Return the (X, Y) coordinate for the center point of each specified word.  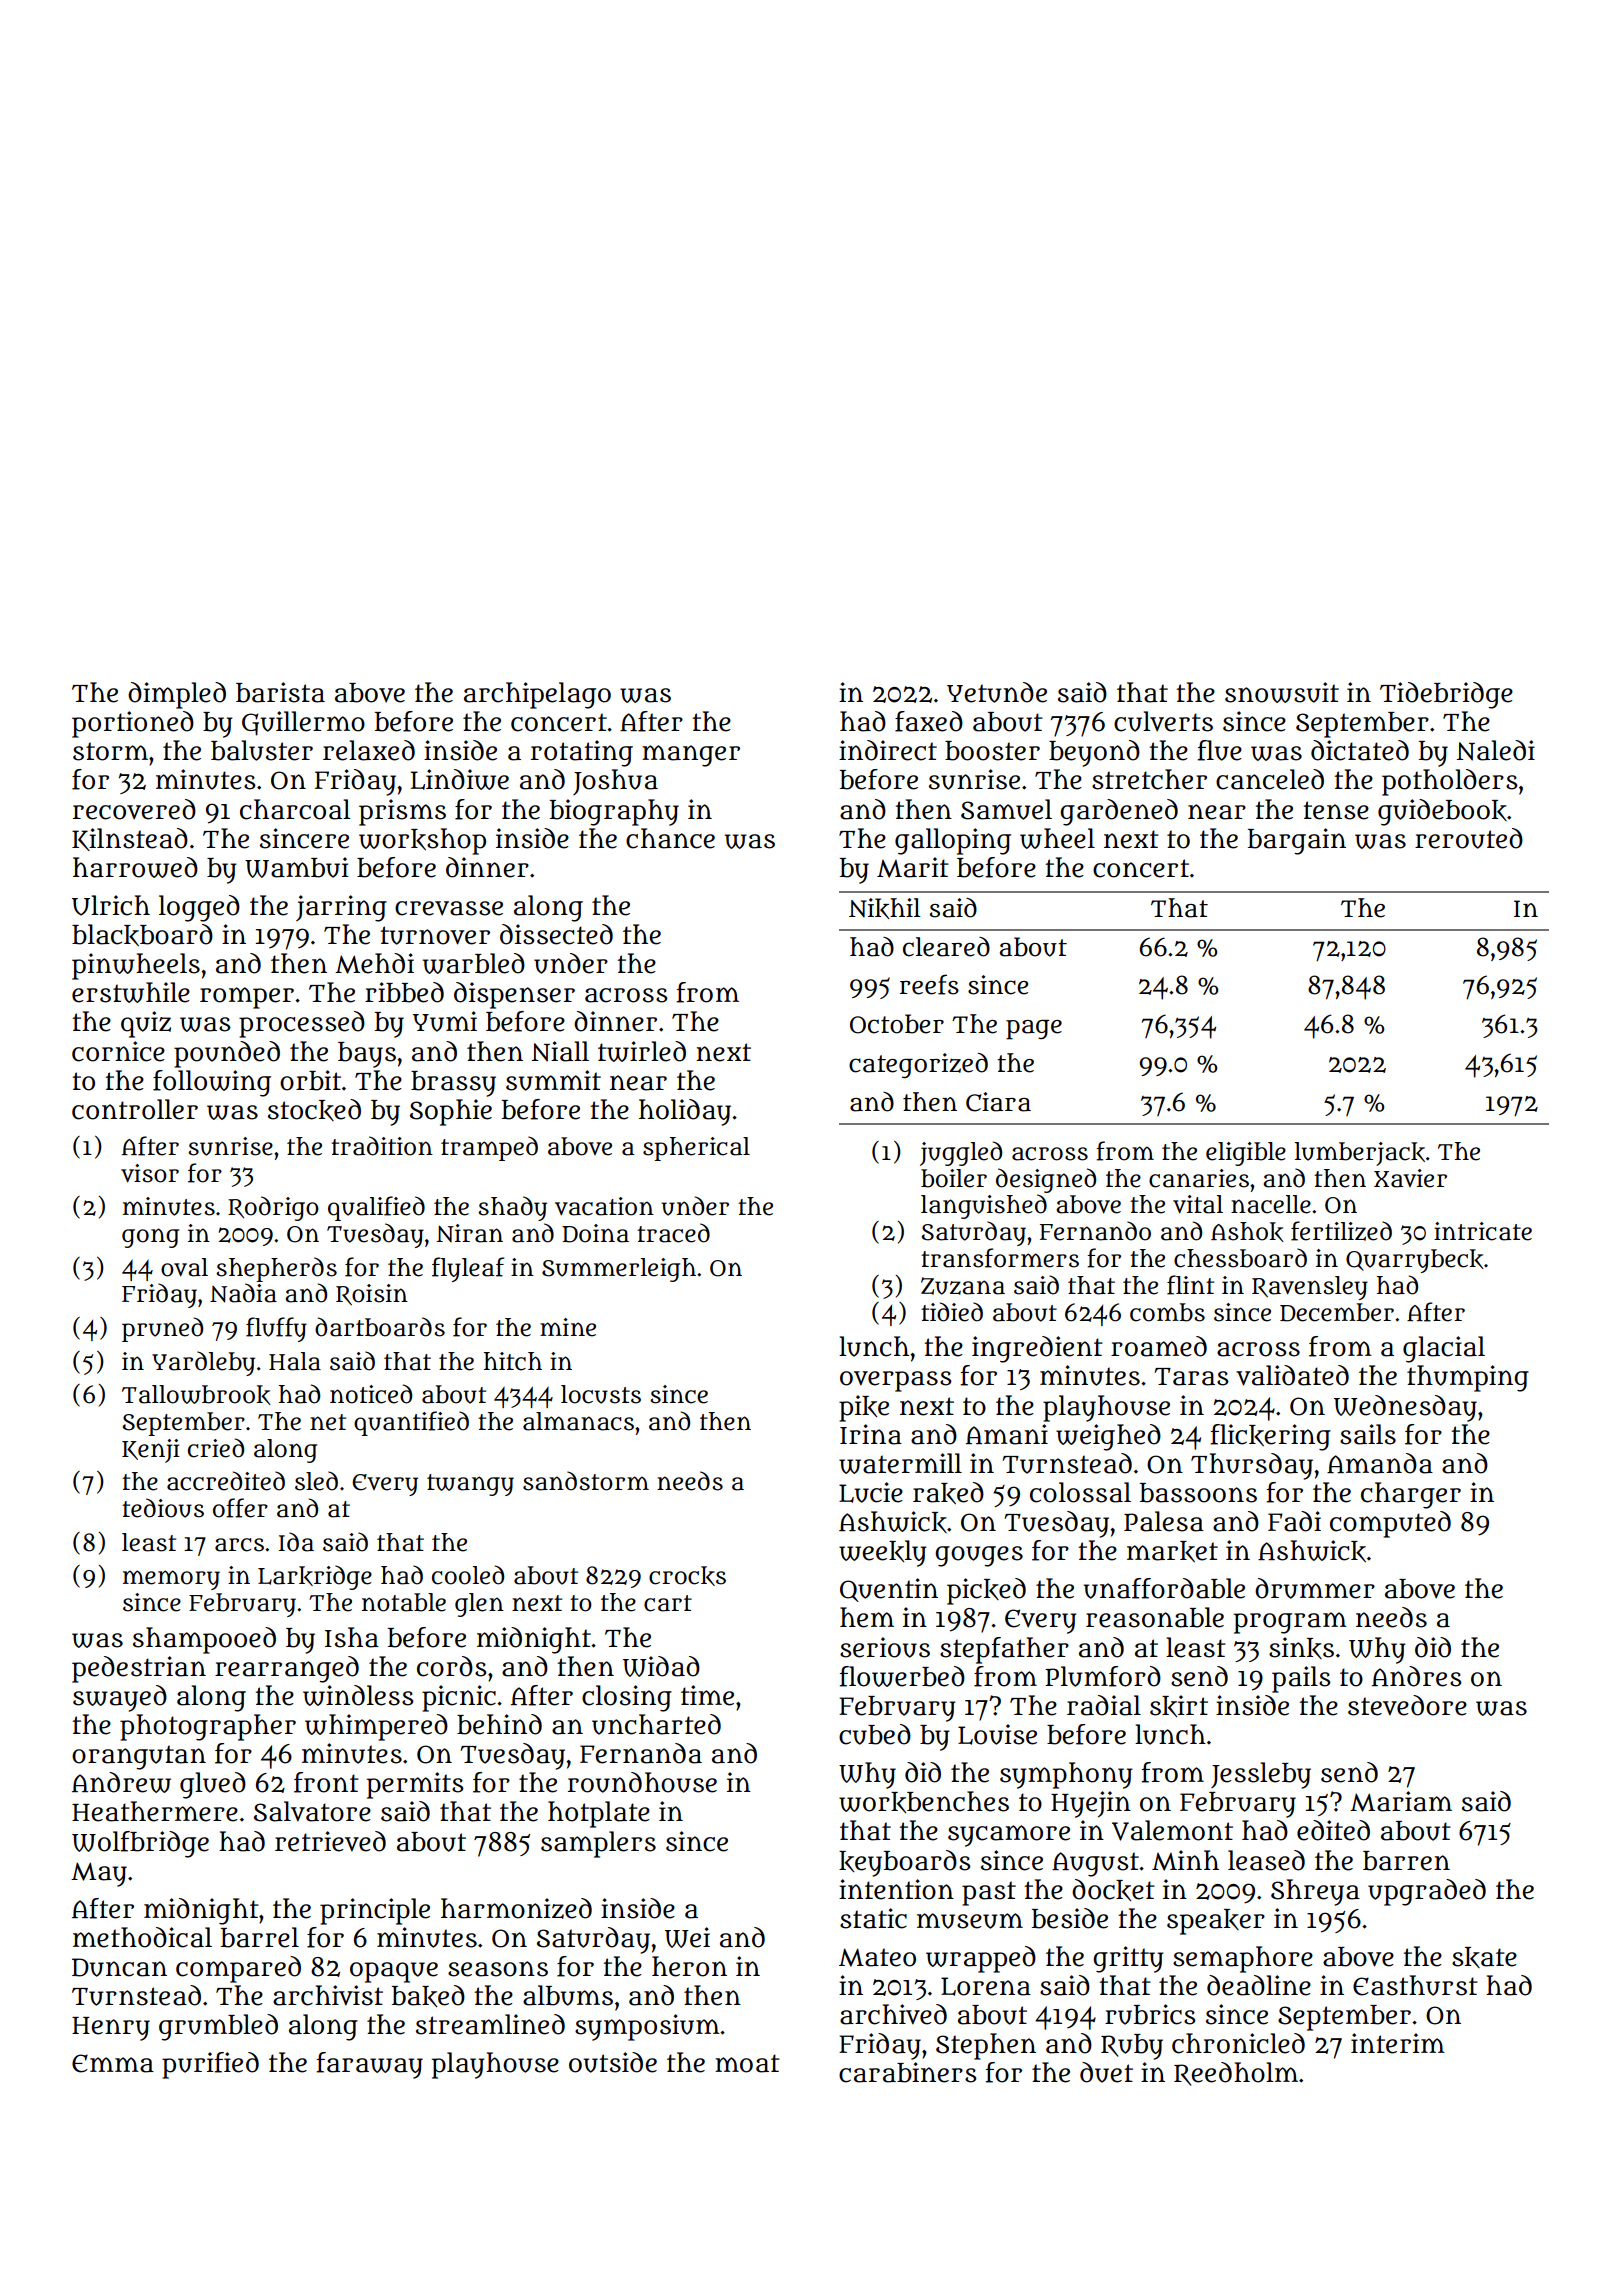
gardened (1119, 812)
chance (670, 838)
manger (691, 756)
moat (747, 2063)
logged (199, 908)
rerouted (1469, 838)
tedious (163, 1508)
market (1172, 1551)
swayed (120, 1698)
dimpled (177, 695)
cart (668, 1603)
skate (1484, 1957)
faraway (369, 2065)
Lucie (871, 1492)
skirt (1179, 1706)
